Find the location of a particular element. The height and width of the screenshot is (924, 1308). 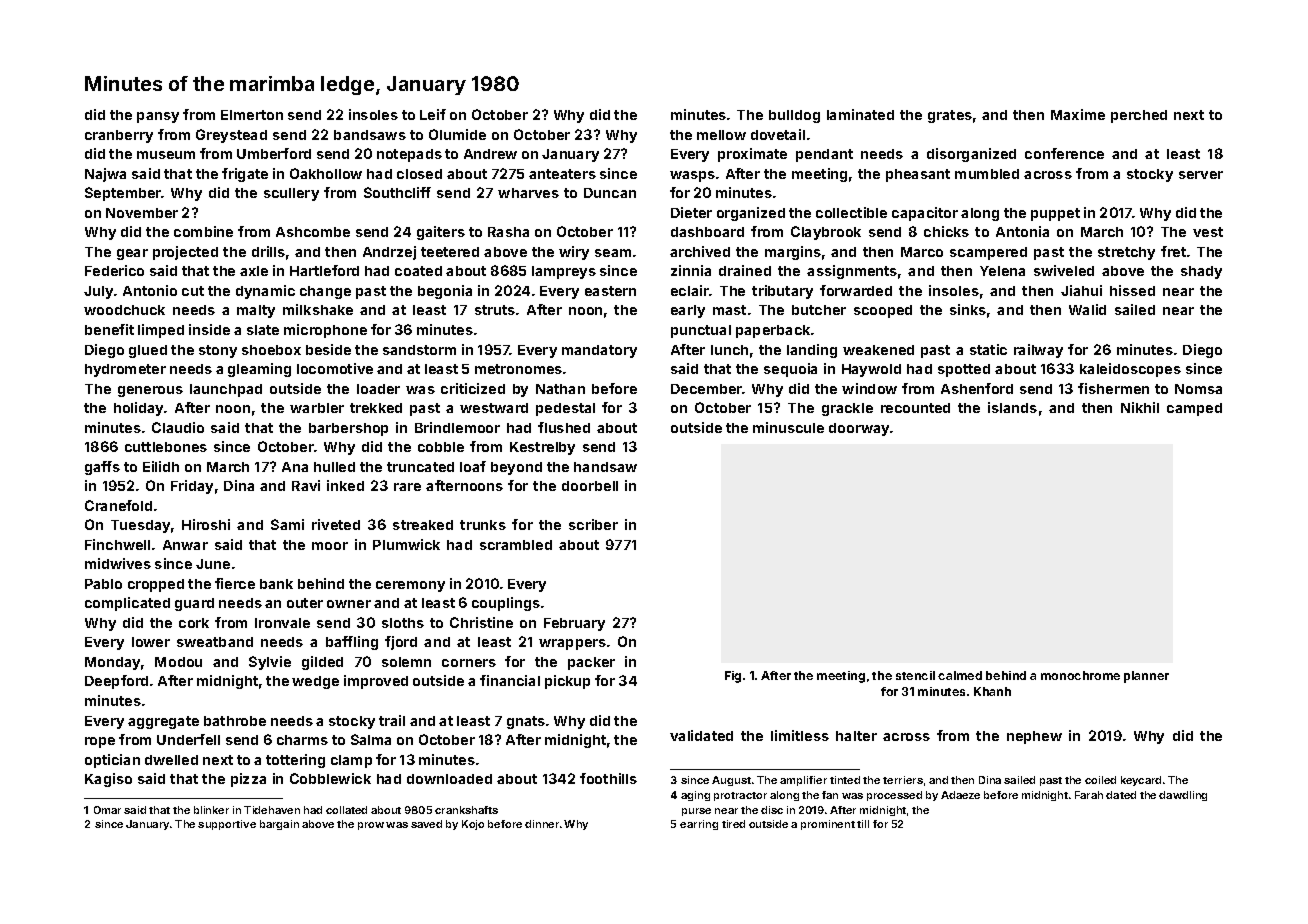

server is located at coordinates (1201, 175).
